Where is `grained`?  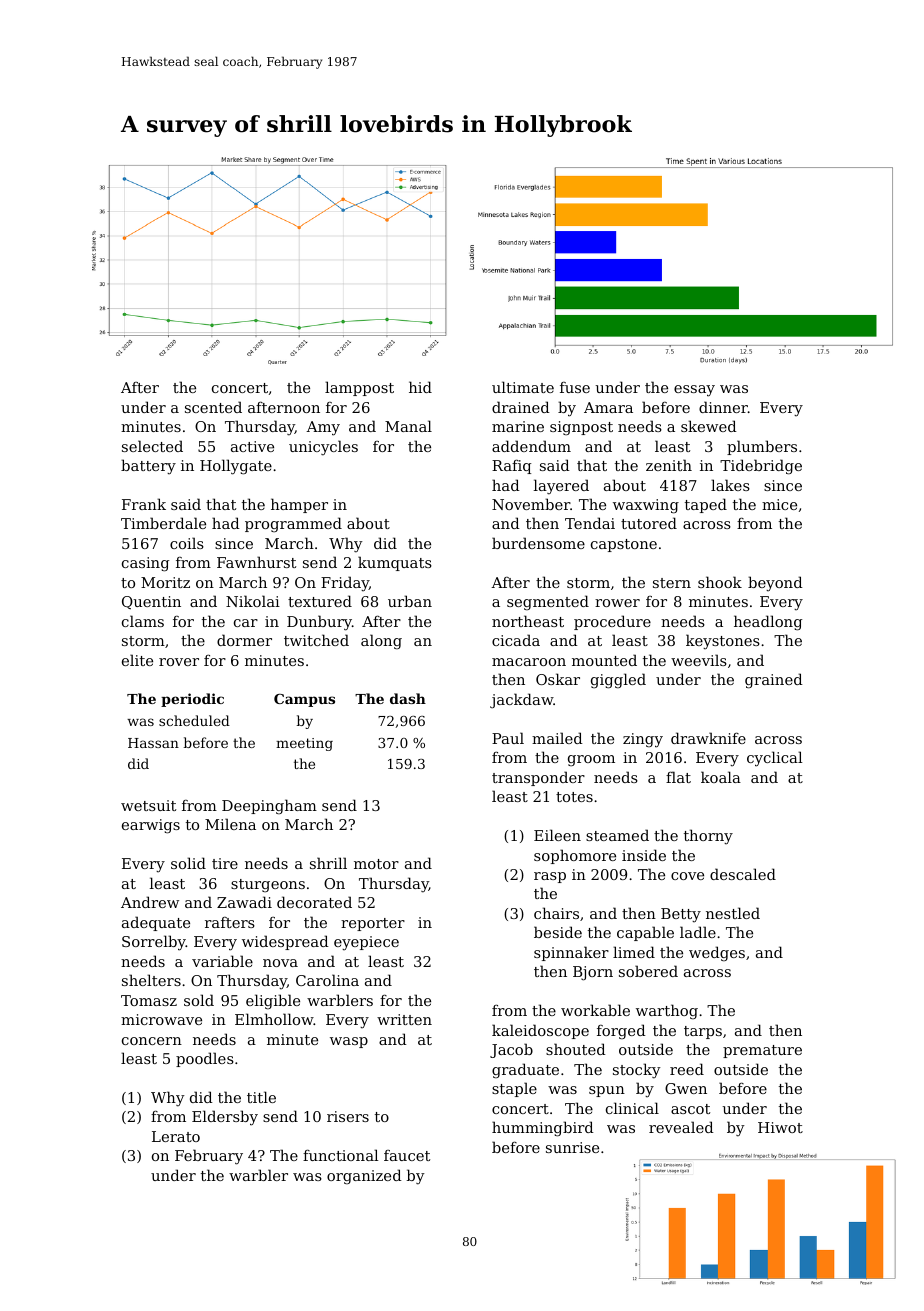 grained is located at coordinates (774, 681).
